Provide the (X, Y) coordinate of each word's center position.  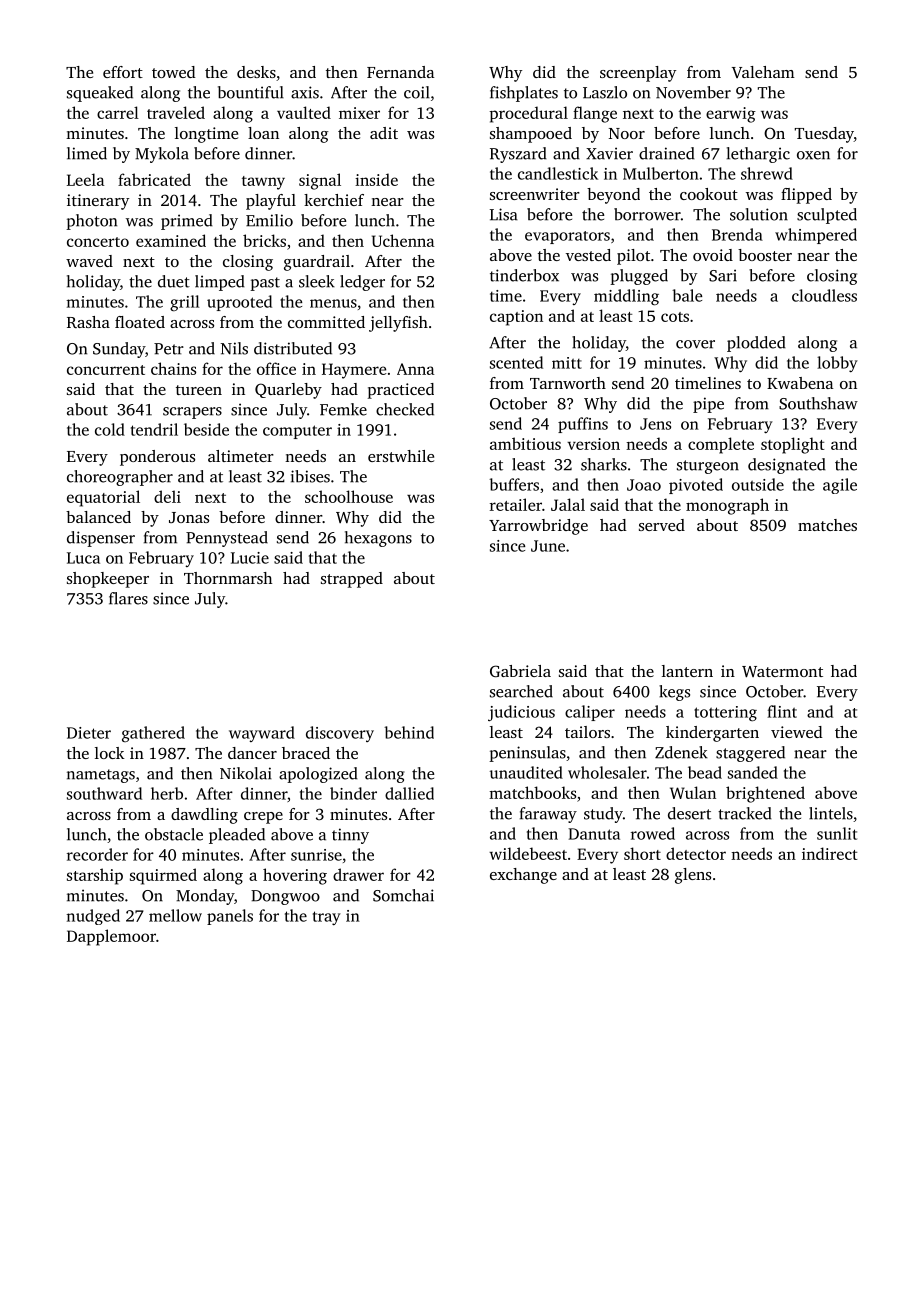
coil (417, 92)
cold (110, 429)
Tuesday (824, 135)
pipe (708, 405)
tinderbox (524, 275)
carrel (118, 112)
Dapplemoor (111, 937)
